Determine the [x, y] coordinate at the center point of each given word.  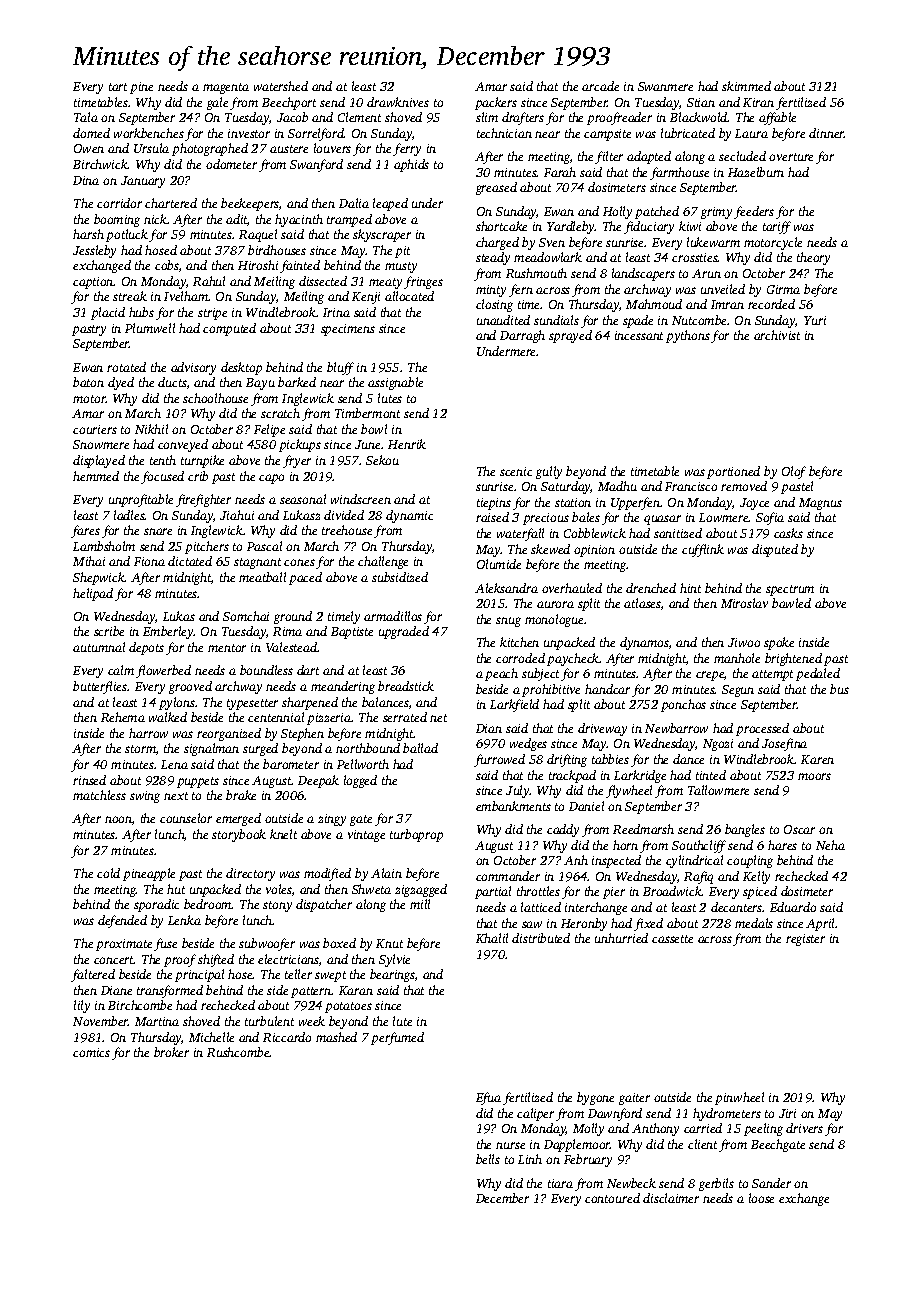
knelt [283, 834]
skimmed [746, 86]
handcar [607, 689]
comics [91, 1052]
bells [488, 1159]
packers [496, 103]
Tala [86, 117]
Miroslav [744, 603]
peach [501, 674]
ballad [420, 748]
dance [688, 759]
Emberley [168, 632]
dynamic [409, 516]
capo [271, 479]
